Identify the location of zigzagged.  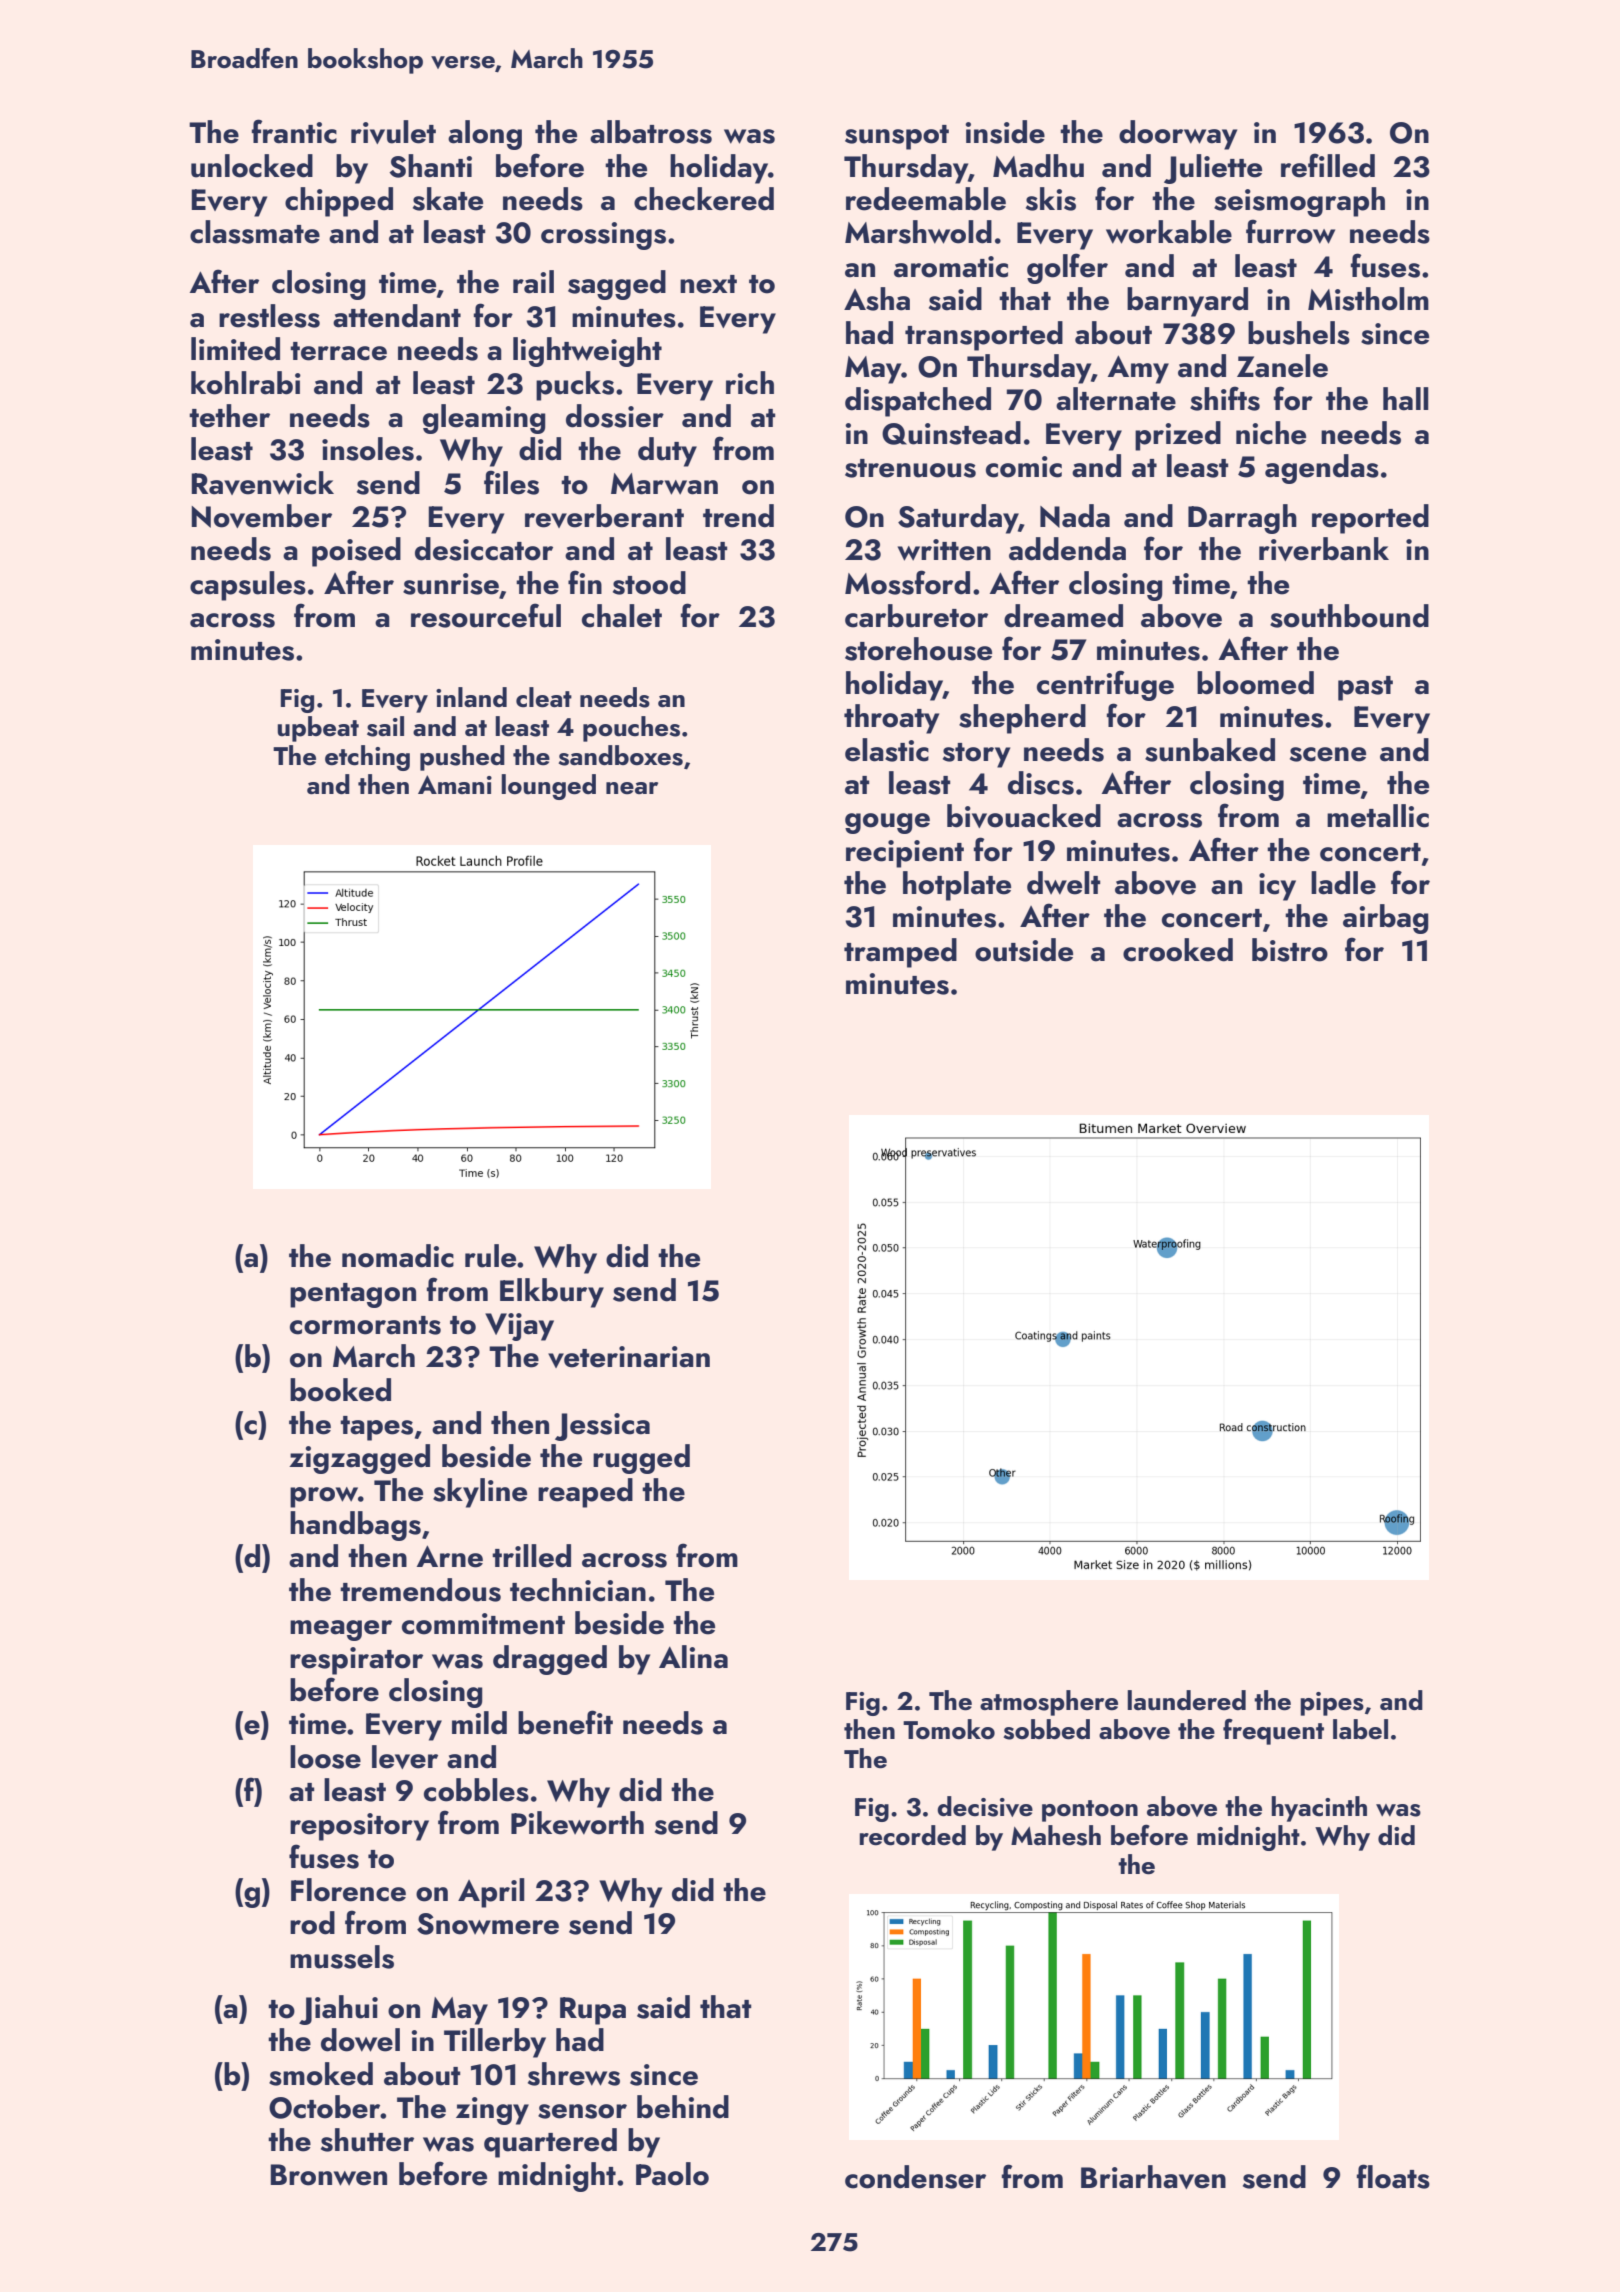
(359, 1459).
